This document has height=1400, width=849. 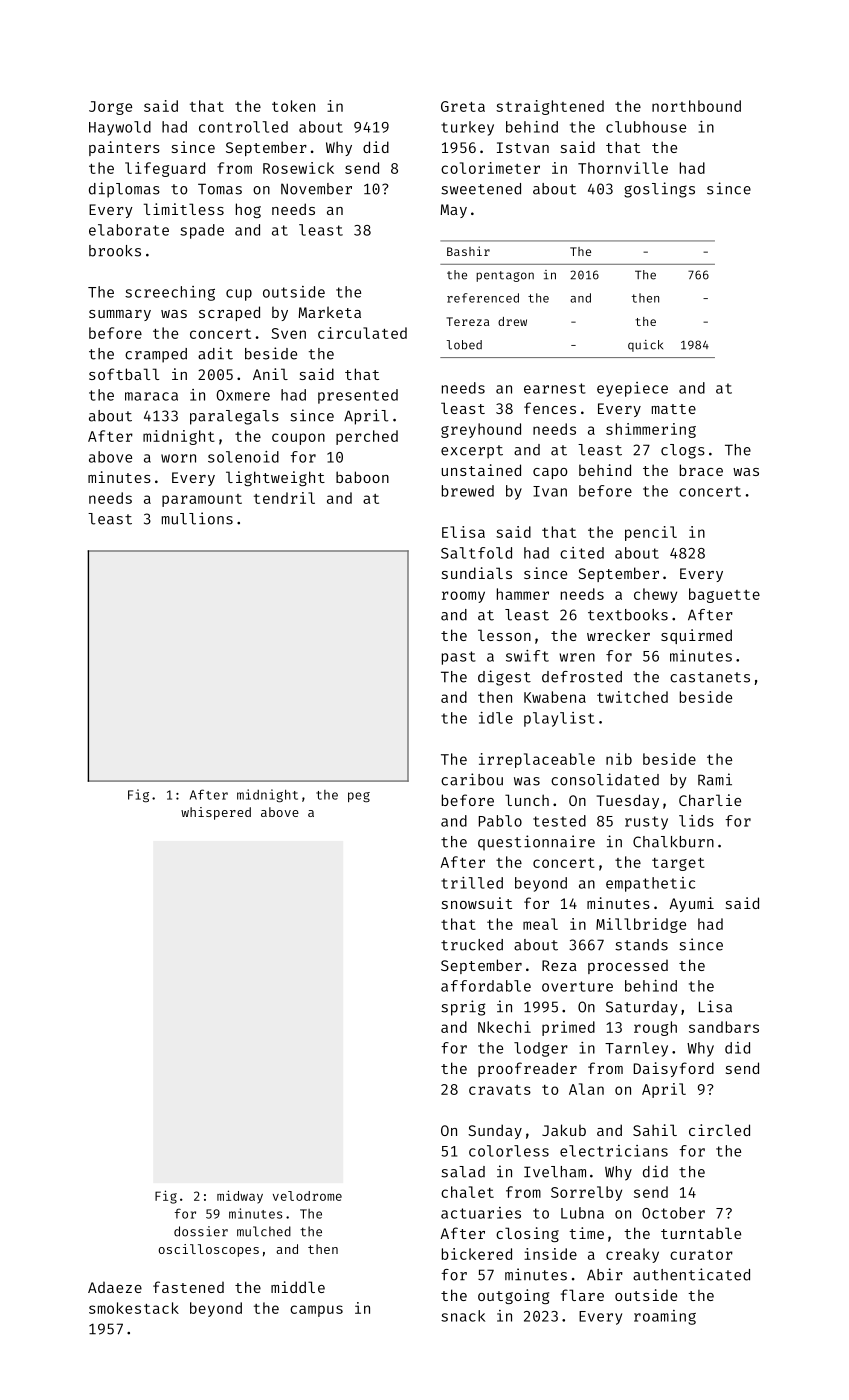 What do you see at coordinates (481, 430) in the document?
I see `greyhound` at bounding box center [481, 430].
